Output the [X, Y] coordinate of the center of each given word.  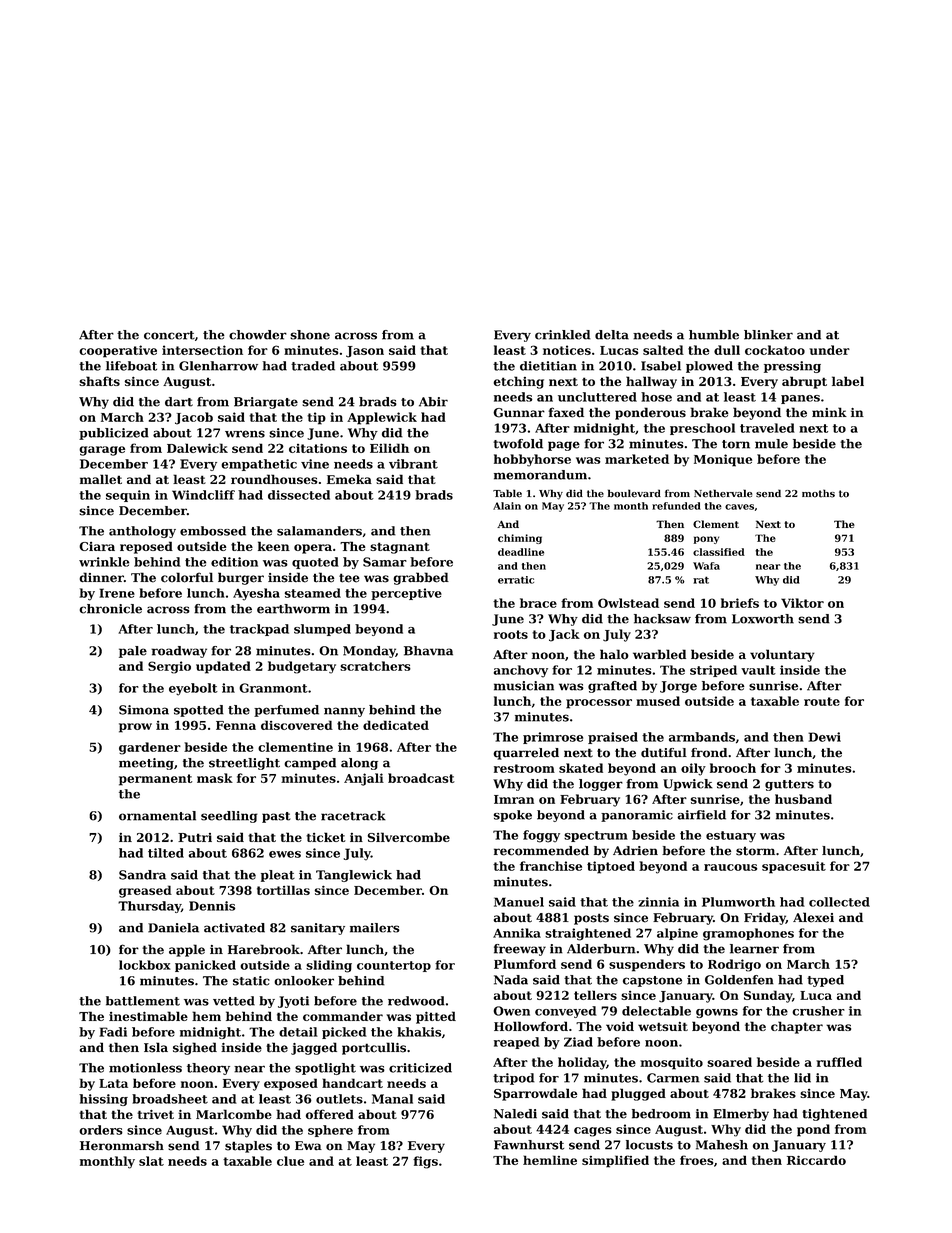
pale [133, 652]
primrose [553, 738]
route [822, 701]
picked [344, 1033]
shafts [99, 381]
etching [518, 382]
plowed [709, 367]
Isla [156, 1047]
